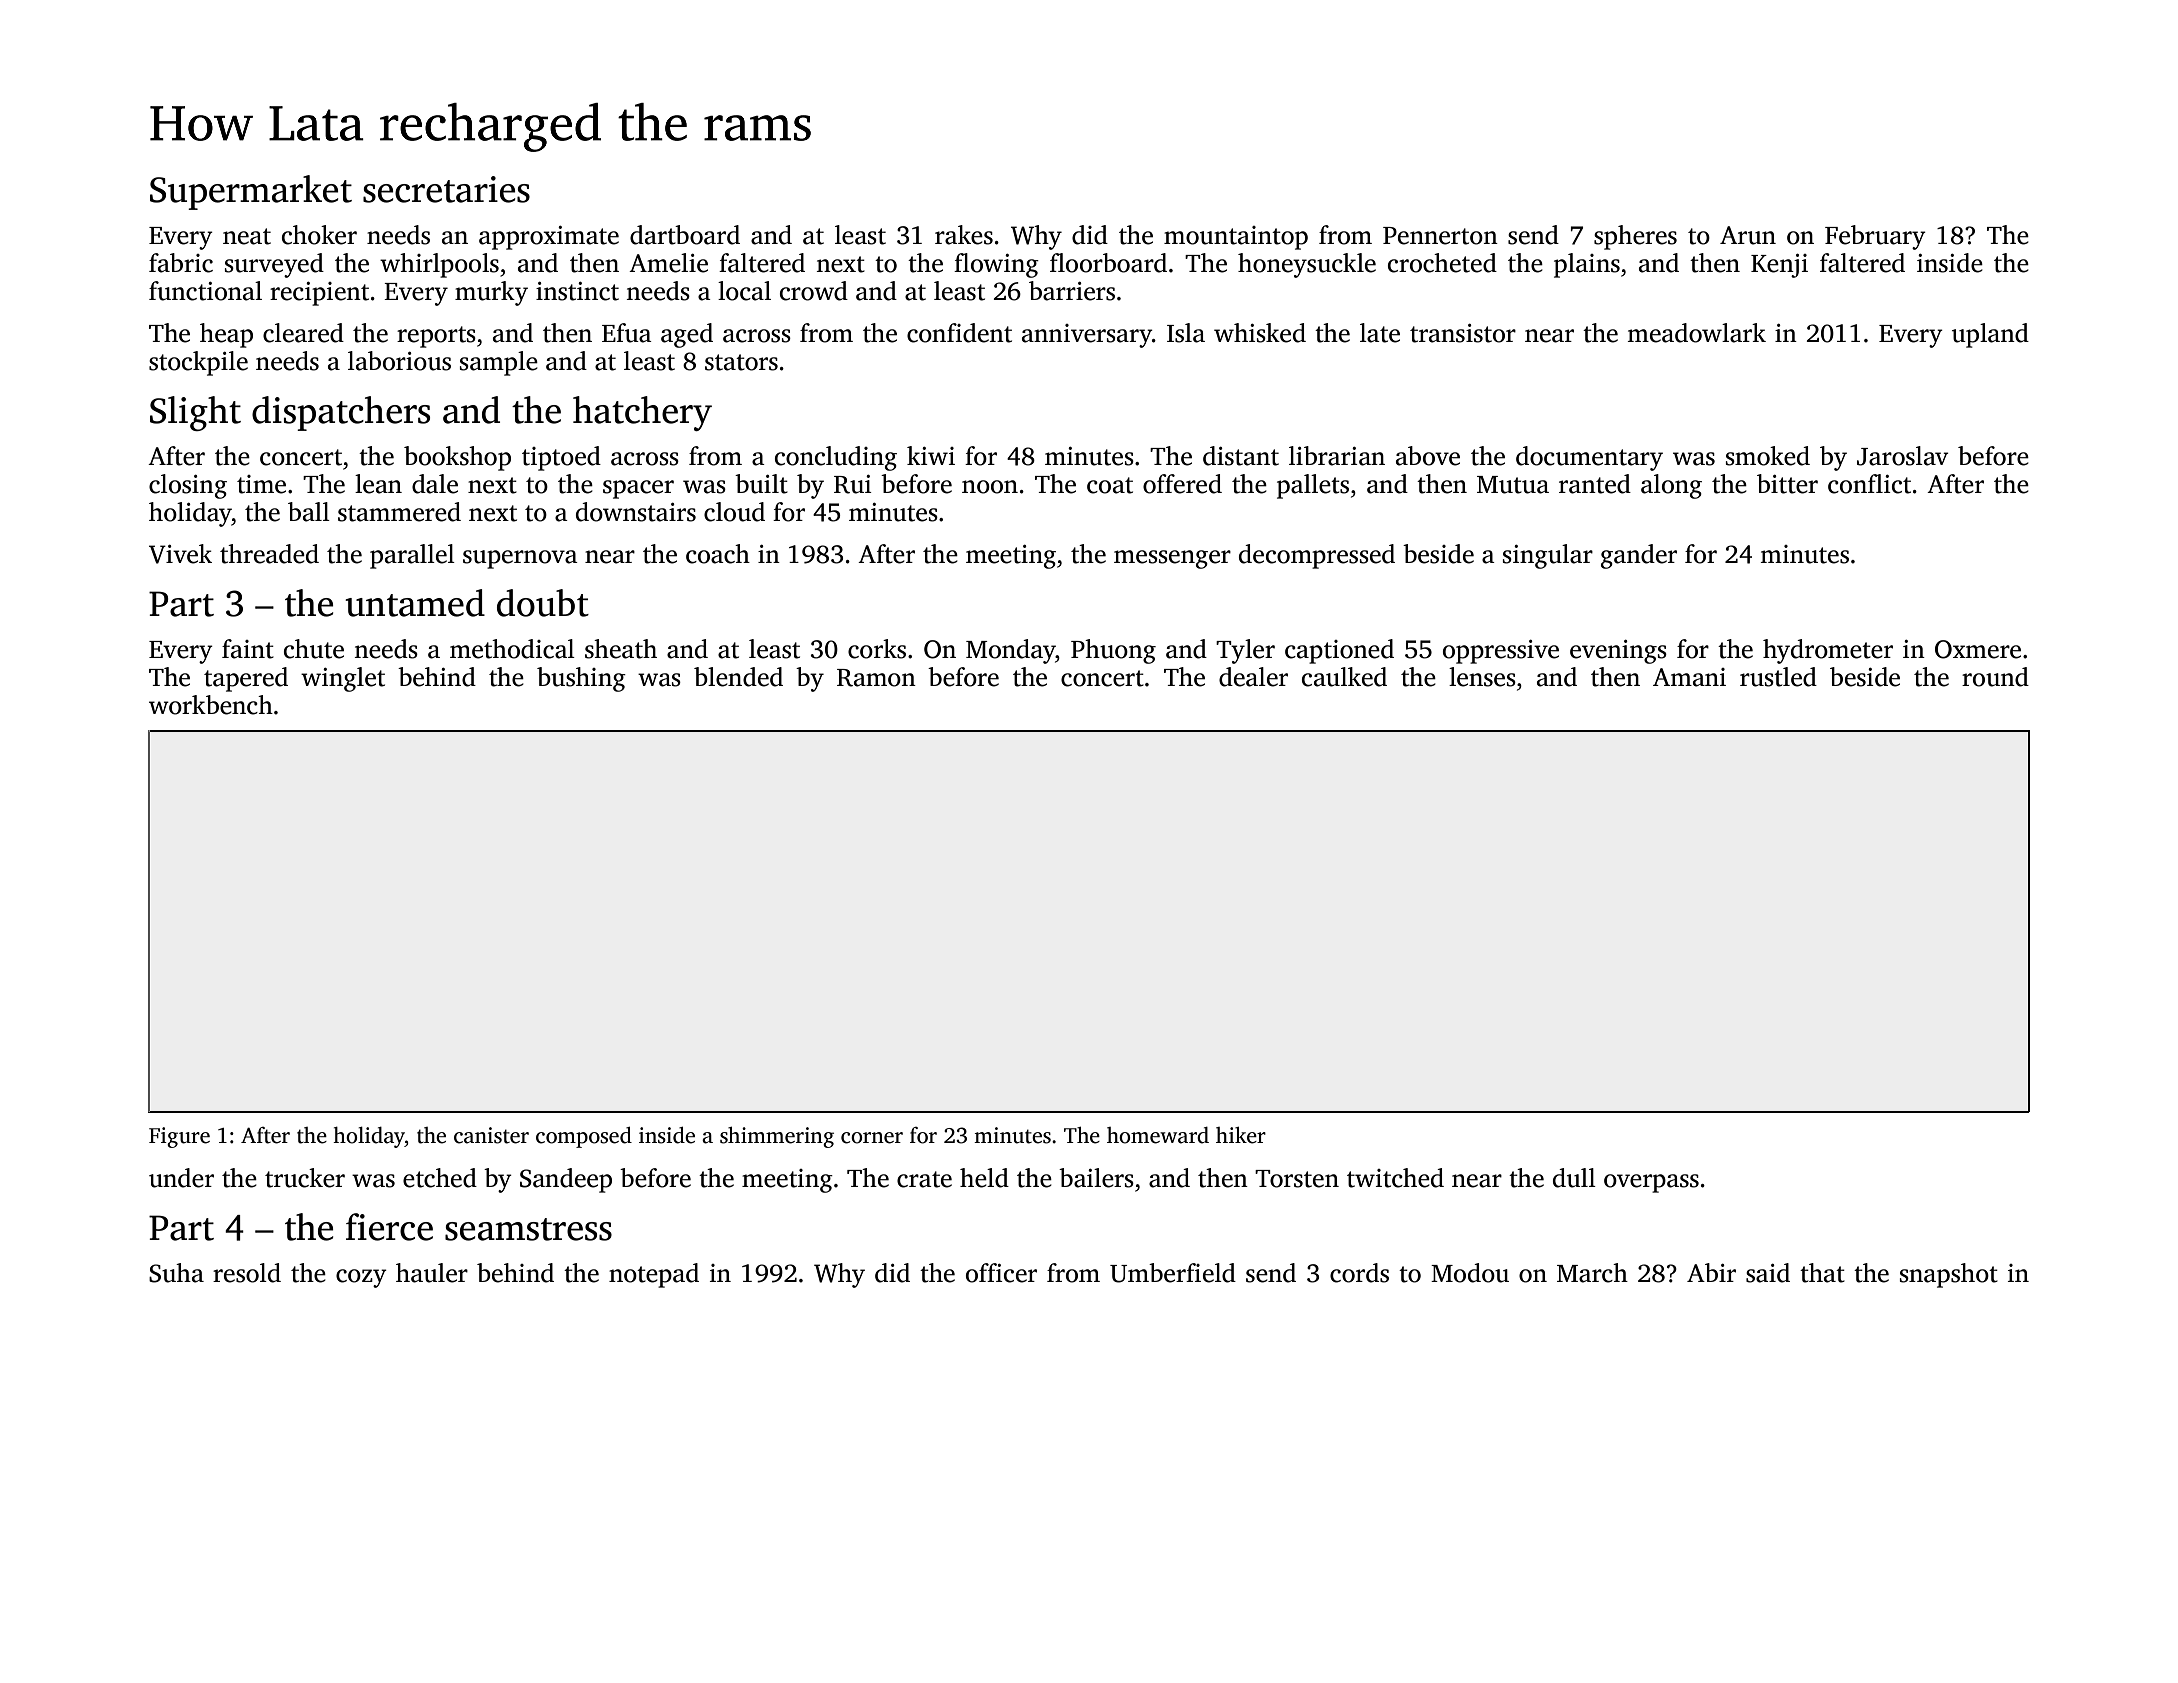  Describe the element at coordinates (181, 1178) in the screenshot. I see `under` at that location.
